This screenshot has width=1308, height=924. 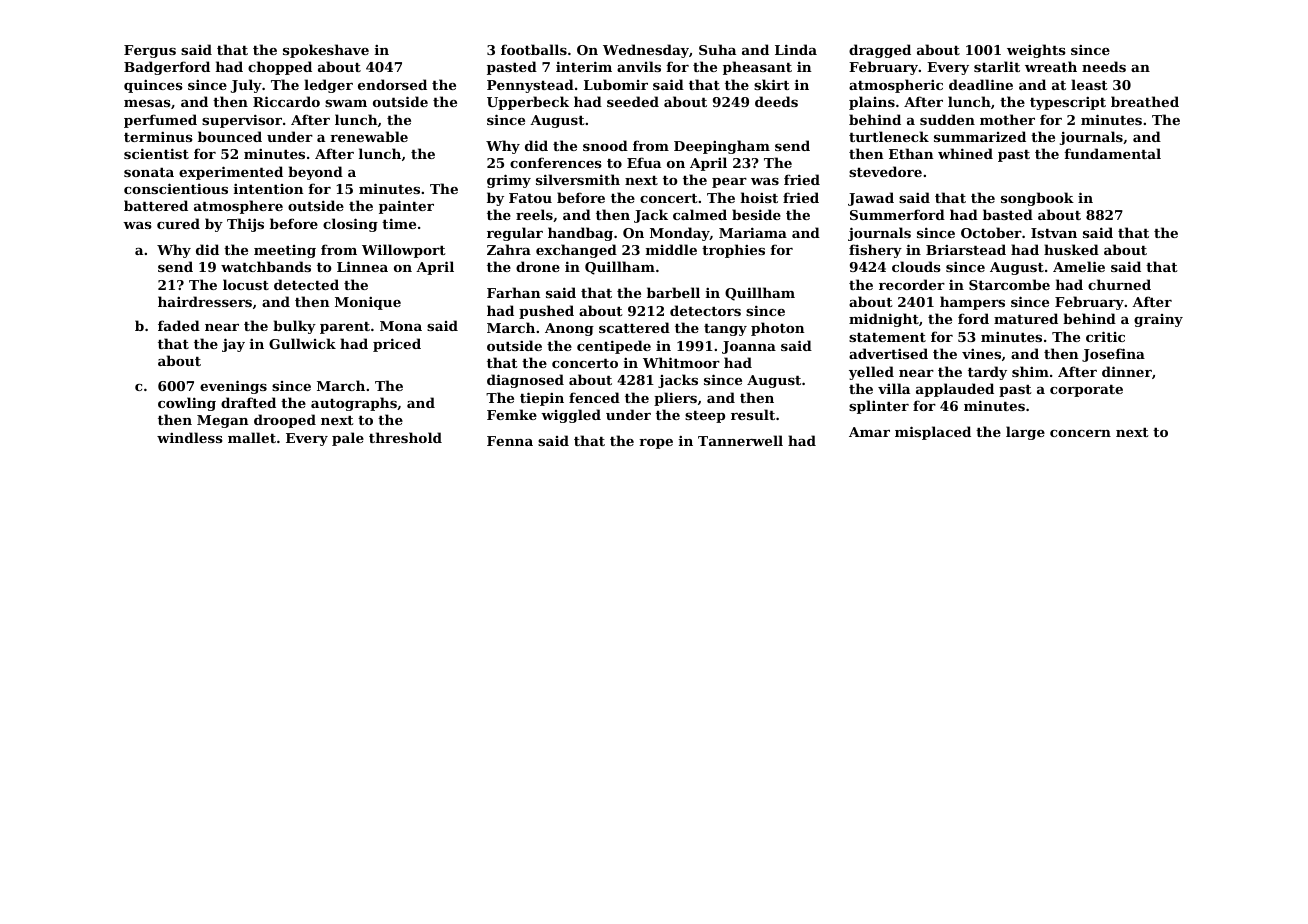 What do you see at coordinates (252, 437) in the screenshot?
I see `mallet` at bounding box center [252, 437].
